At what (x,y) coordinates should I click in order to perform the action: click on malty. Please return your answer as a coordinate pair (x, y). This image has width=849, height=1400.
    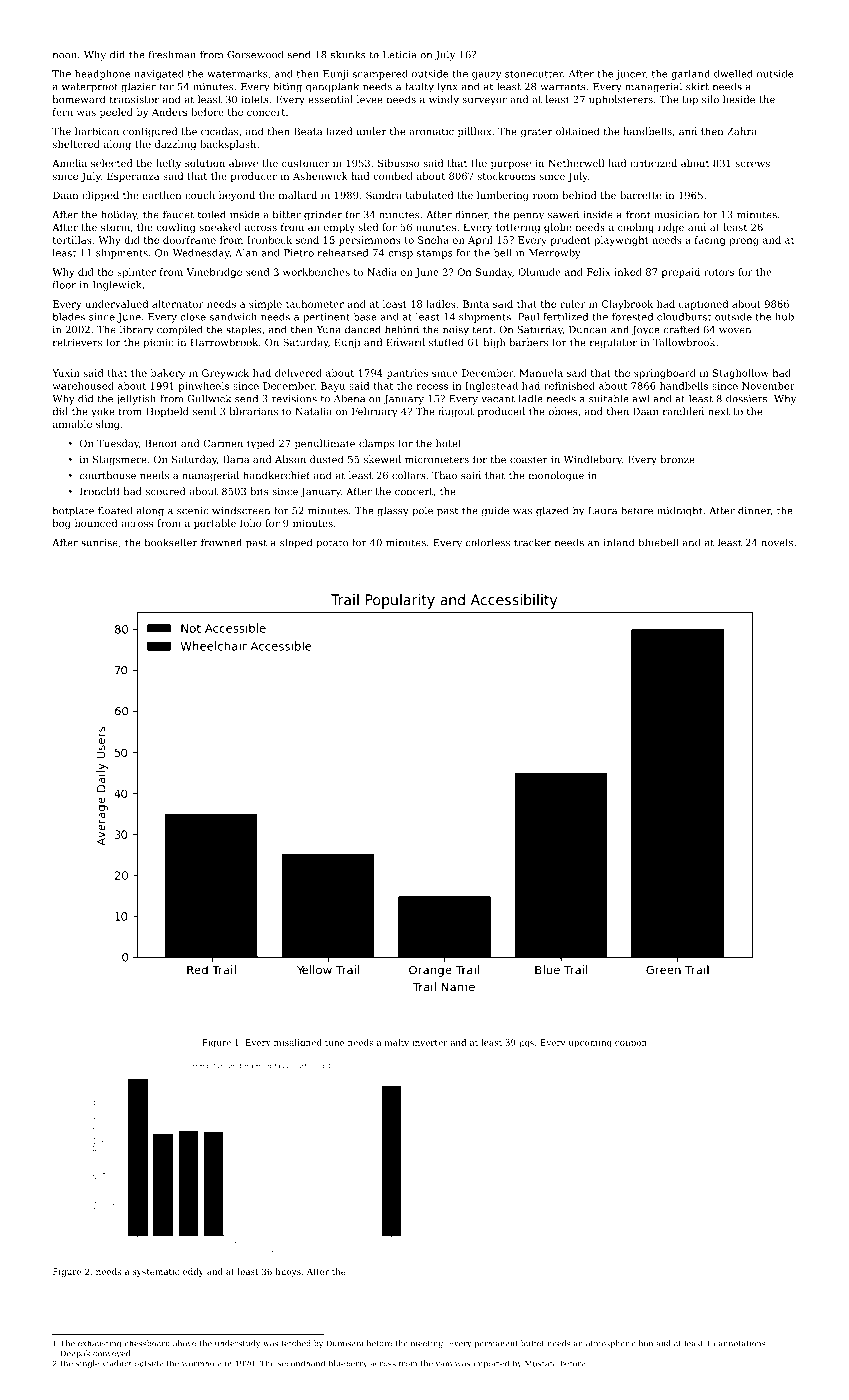
    Looking at the image, I should click on (397, 1043).
